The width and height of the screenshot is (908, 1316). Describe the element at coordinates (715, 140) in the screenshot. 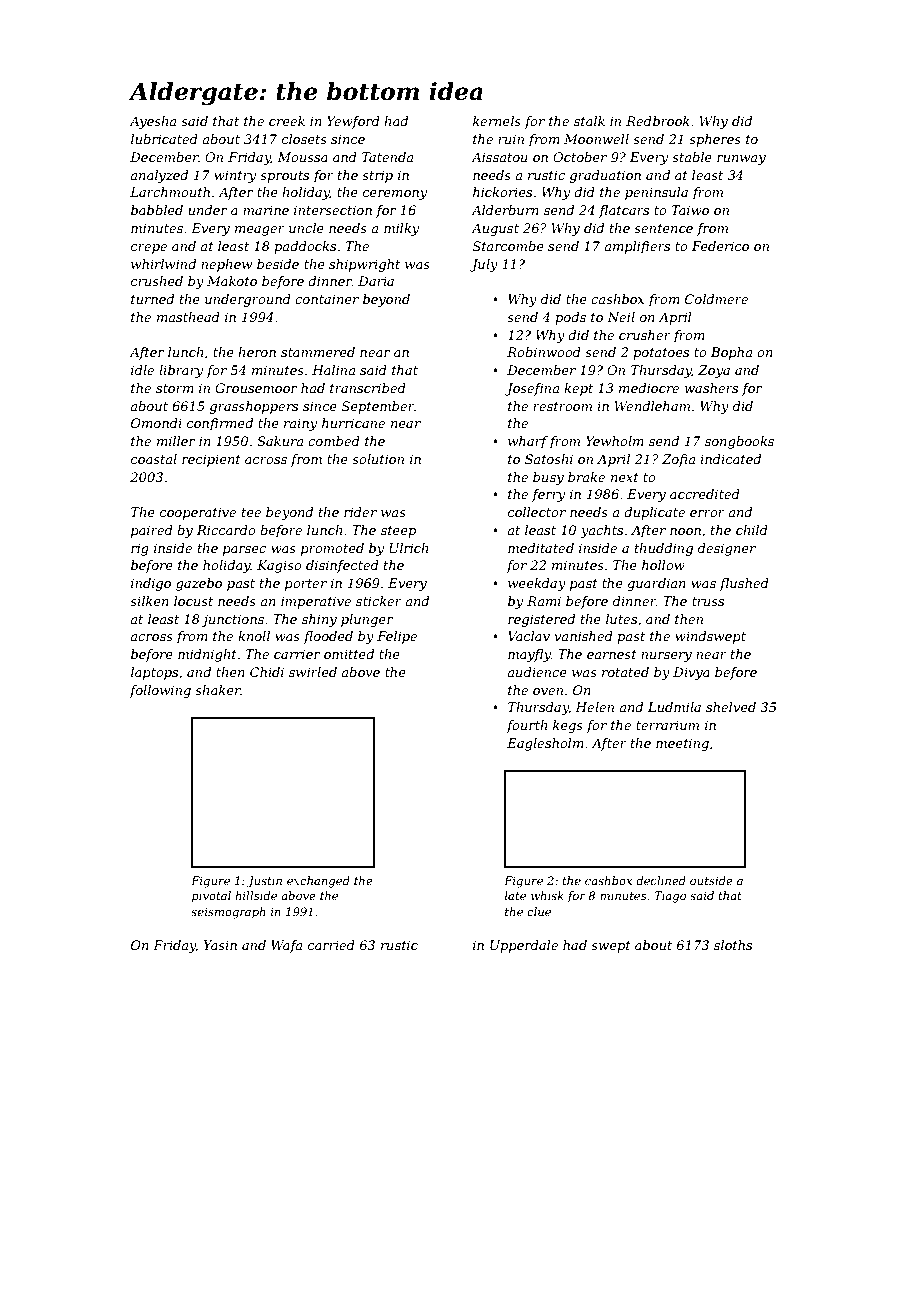

I see `spheres` at that location.
